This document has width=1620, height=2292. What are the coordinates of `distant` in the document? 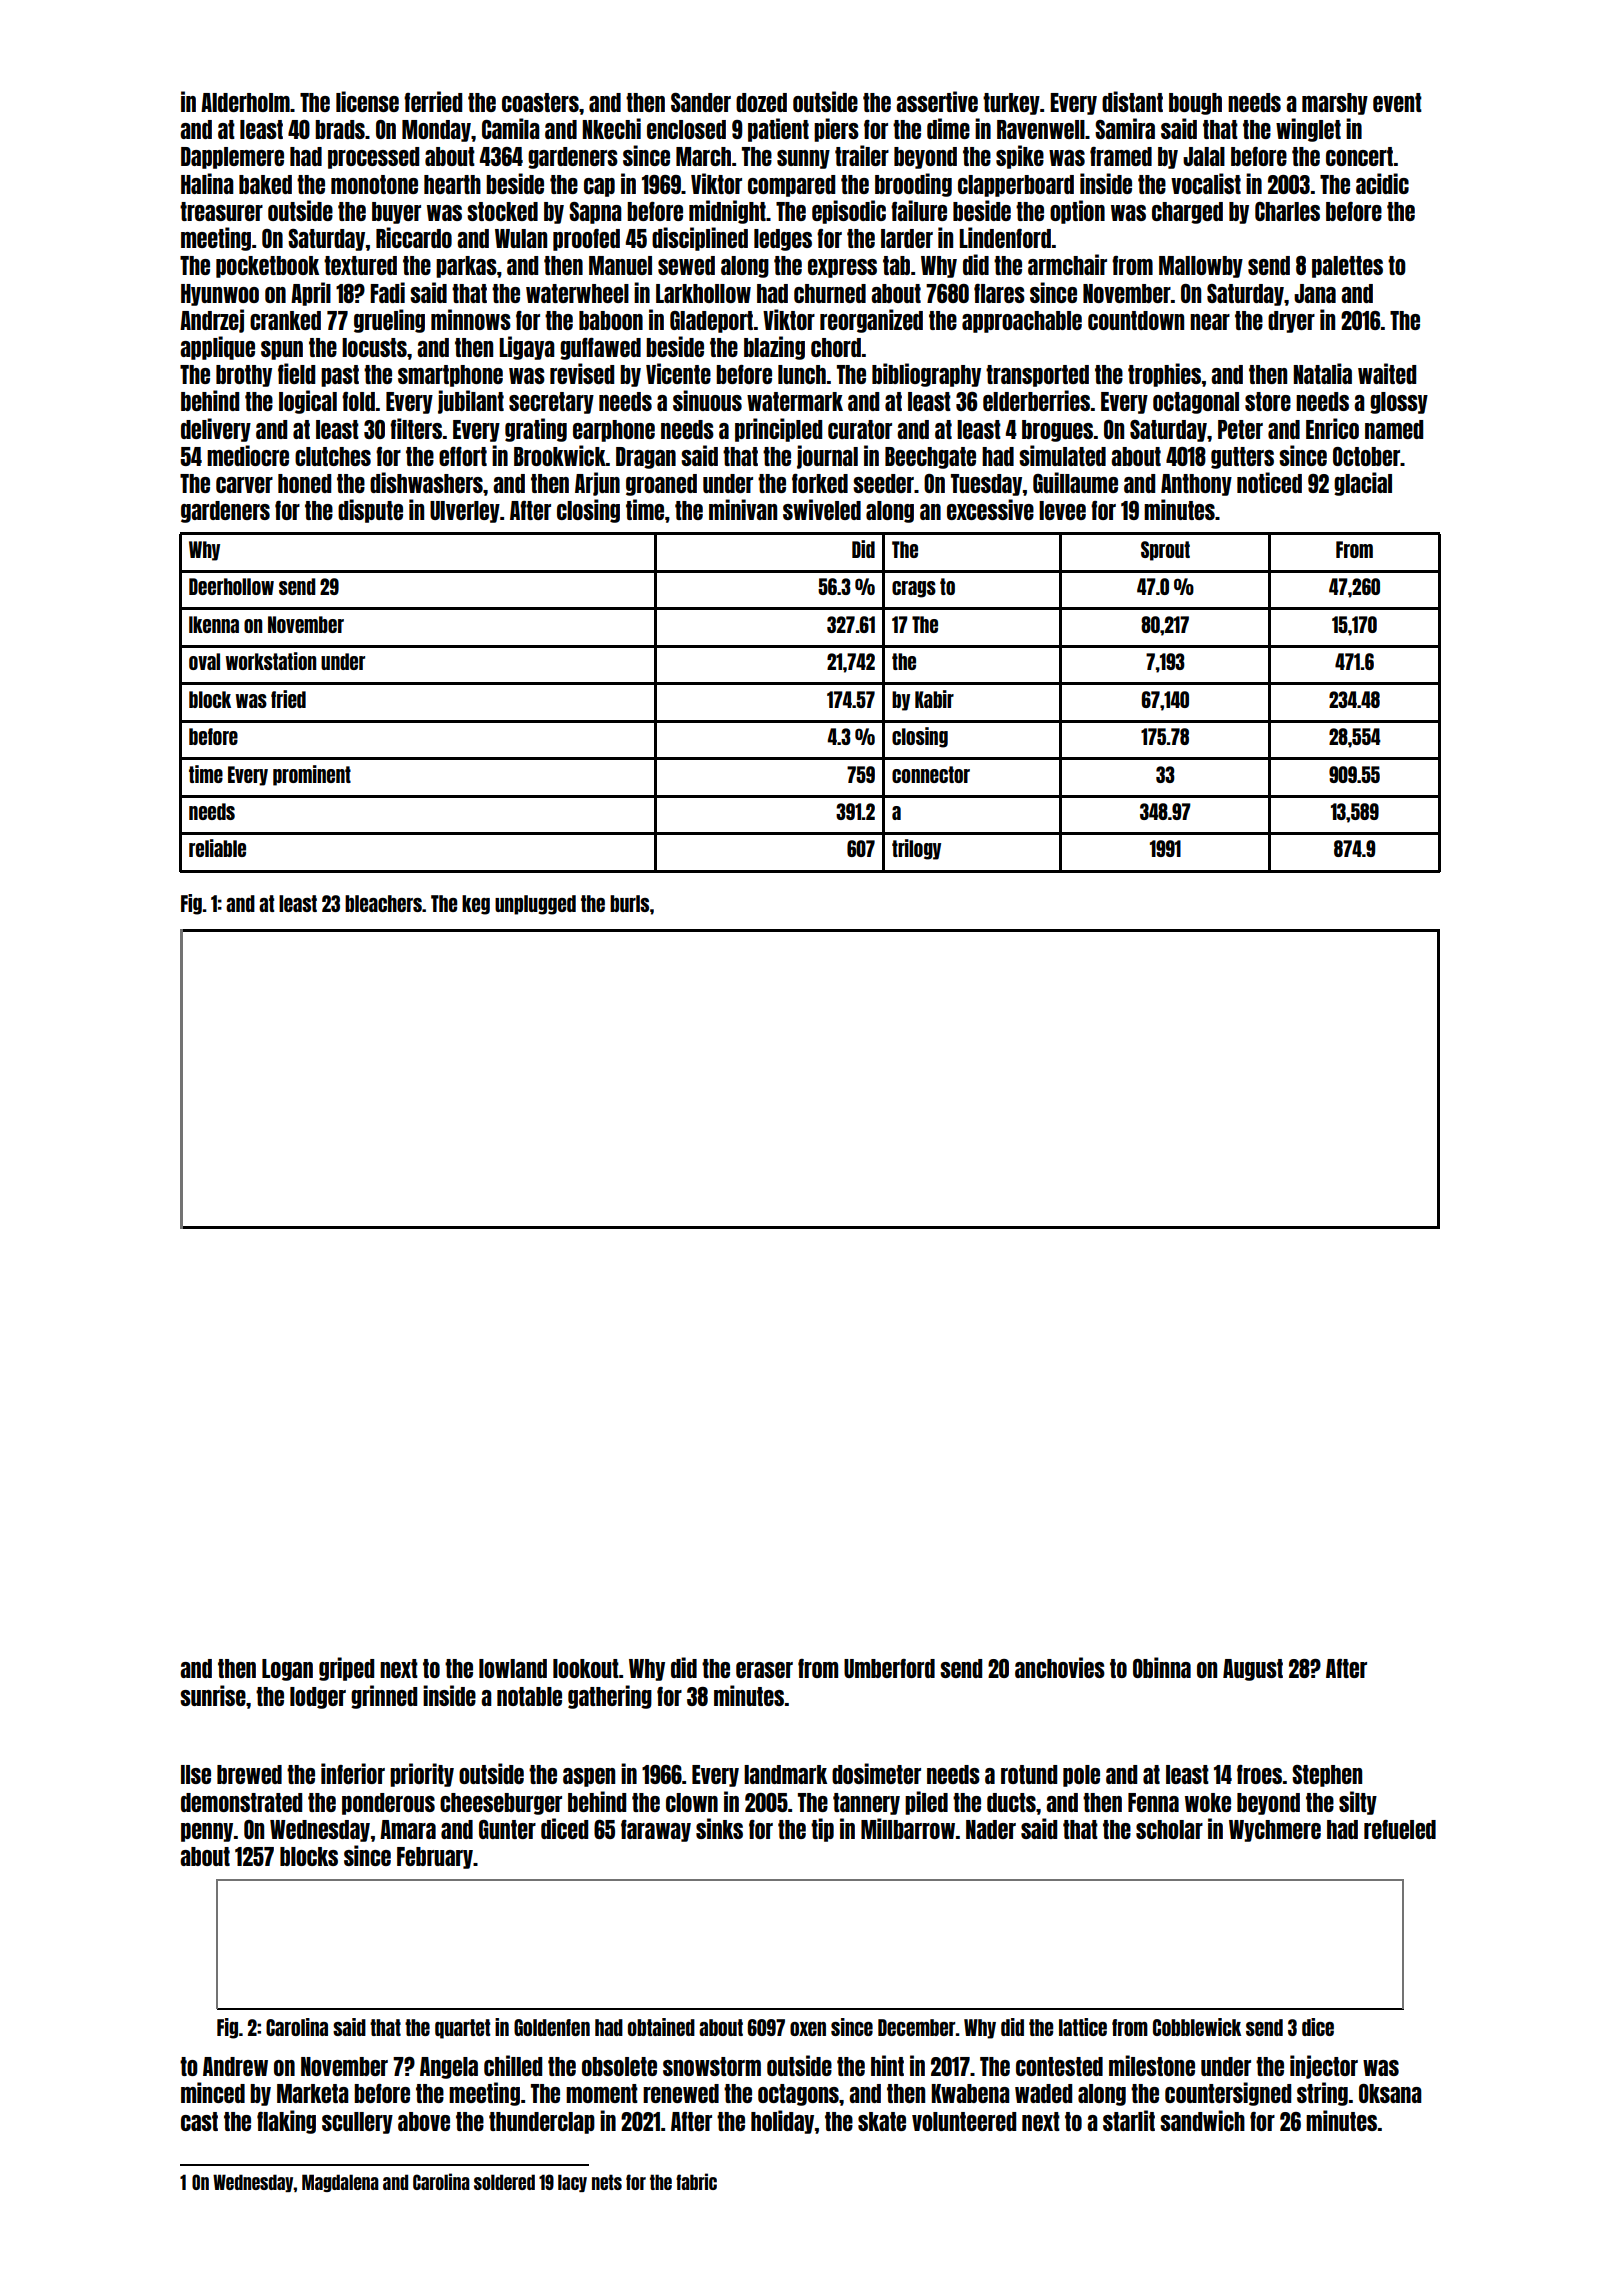 It's located at (1132, 101).
